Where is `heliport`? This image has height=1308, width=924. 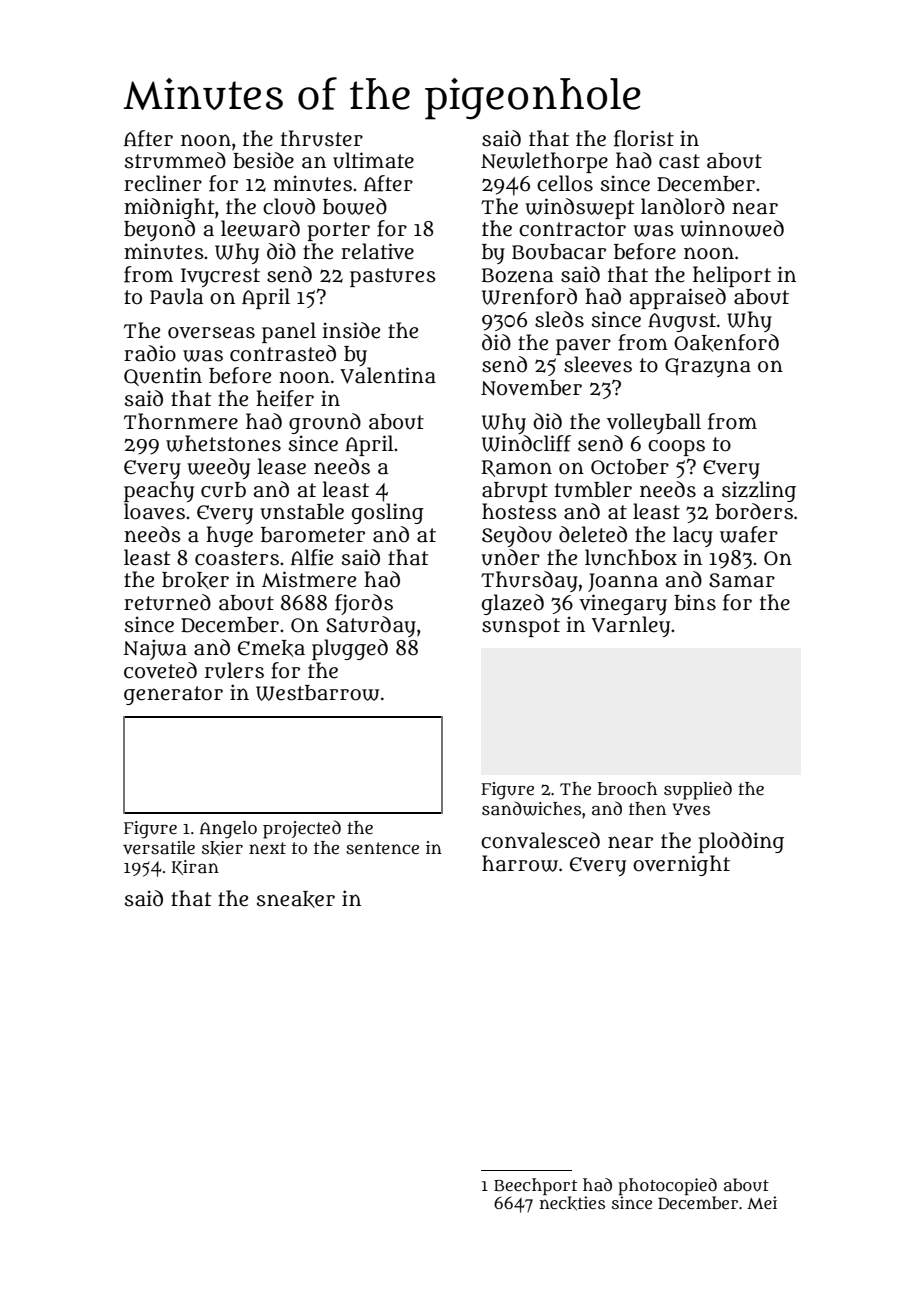 heliport is located at coordinates (732, 276).
